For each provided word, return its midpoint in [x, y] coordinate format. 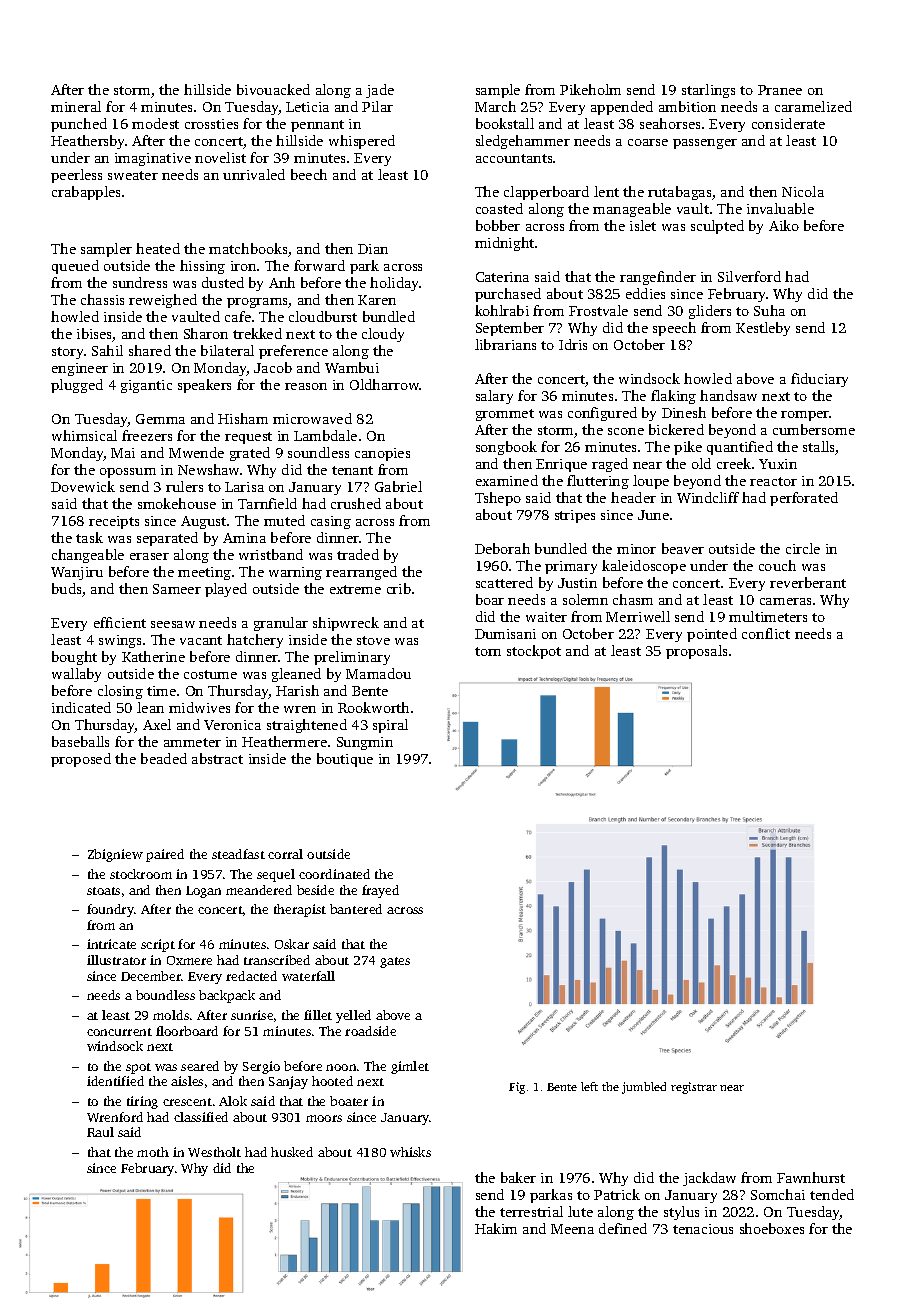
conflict [766, 633]
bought [74, 658]
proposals [696, 652]
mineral [76, 106]
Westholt [214, 1152]
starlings [708, 91]
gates [395, 962]
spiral [390, 726]
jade [380, 91]
